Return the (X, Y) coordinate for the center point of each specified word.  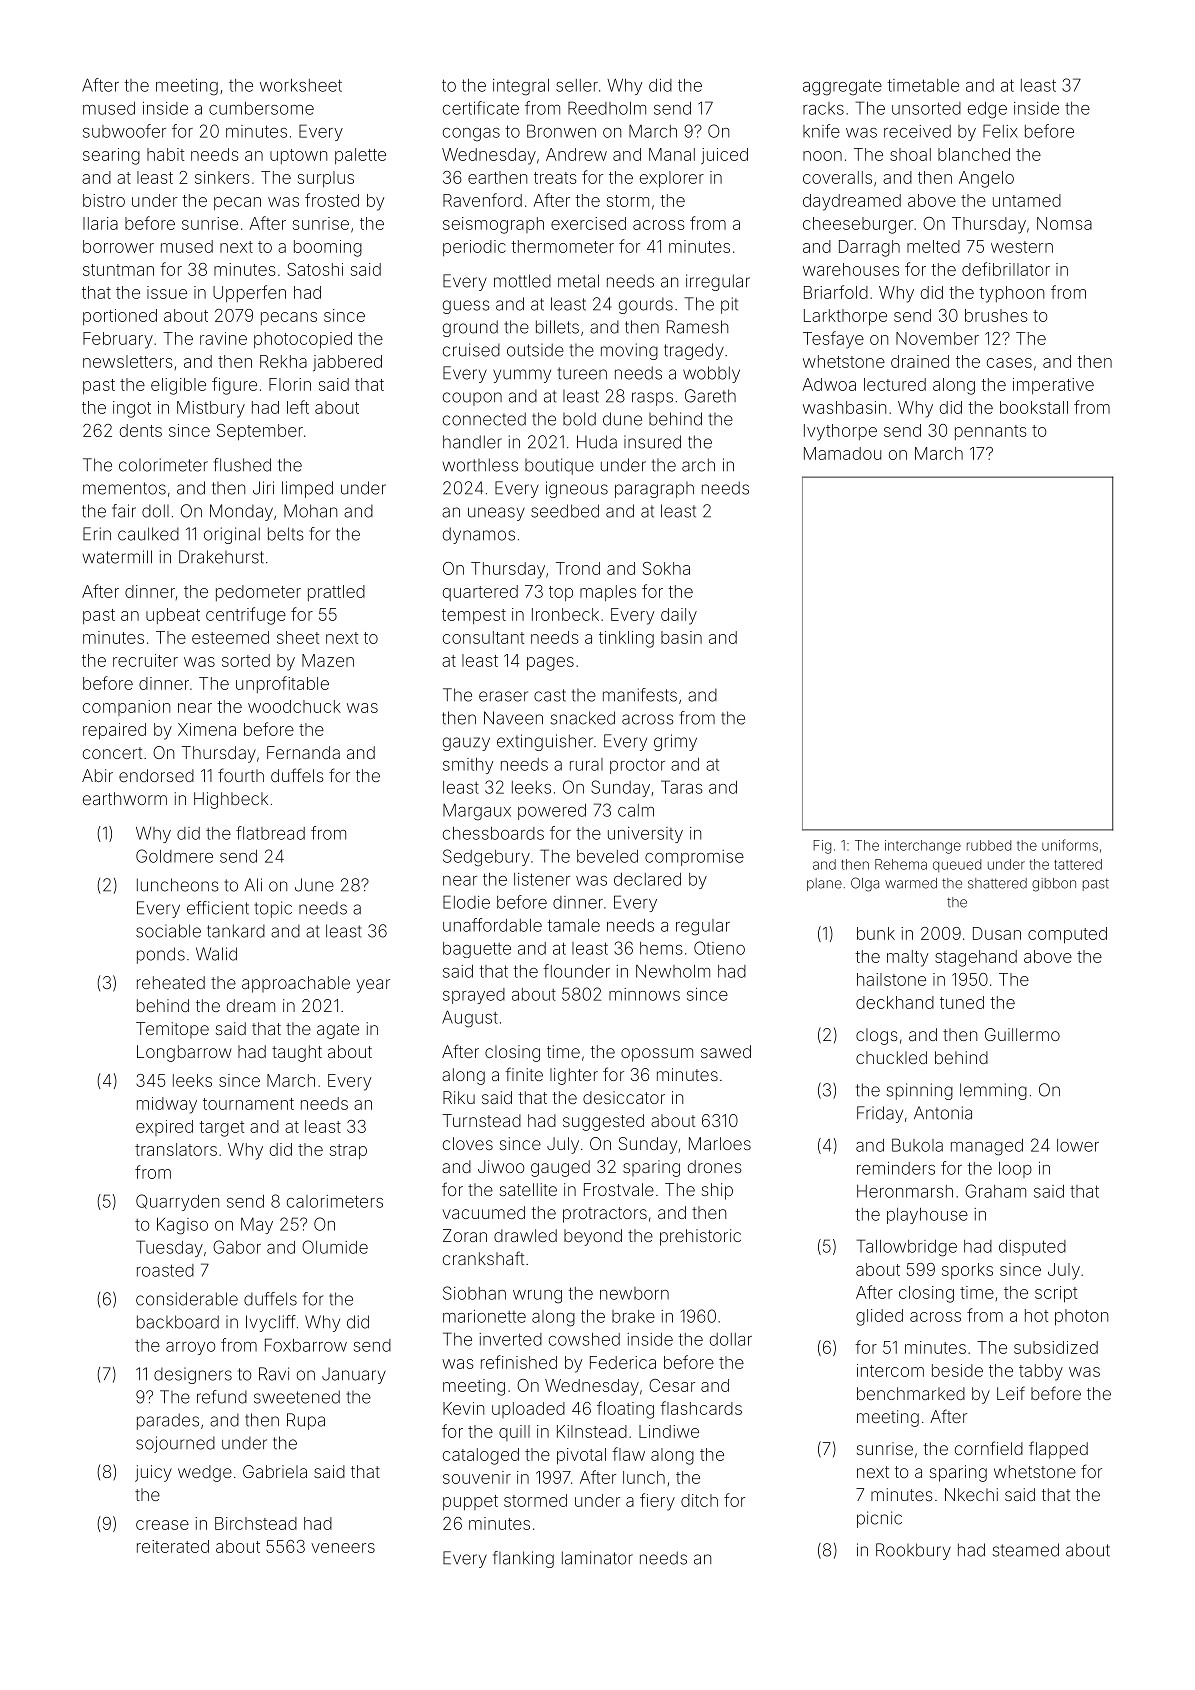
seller (577, 85)
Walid (216, 954)
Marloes (720, 1143)
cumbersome (261, 108)
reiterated (173, 1546)
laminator (597, 1558)
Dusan (997, 933)
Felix (1000, 131)
